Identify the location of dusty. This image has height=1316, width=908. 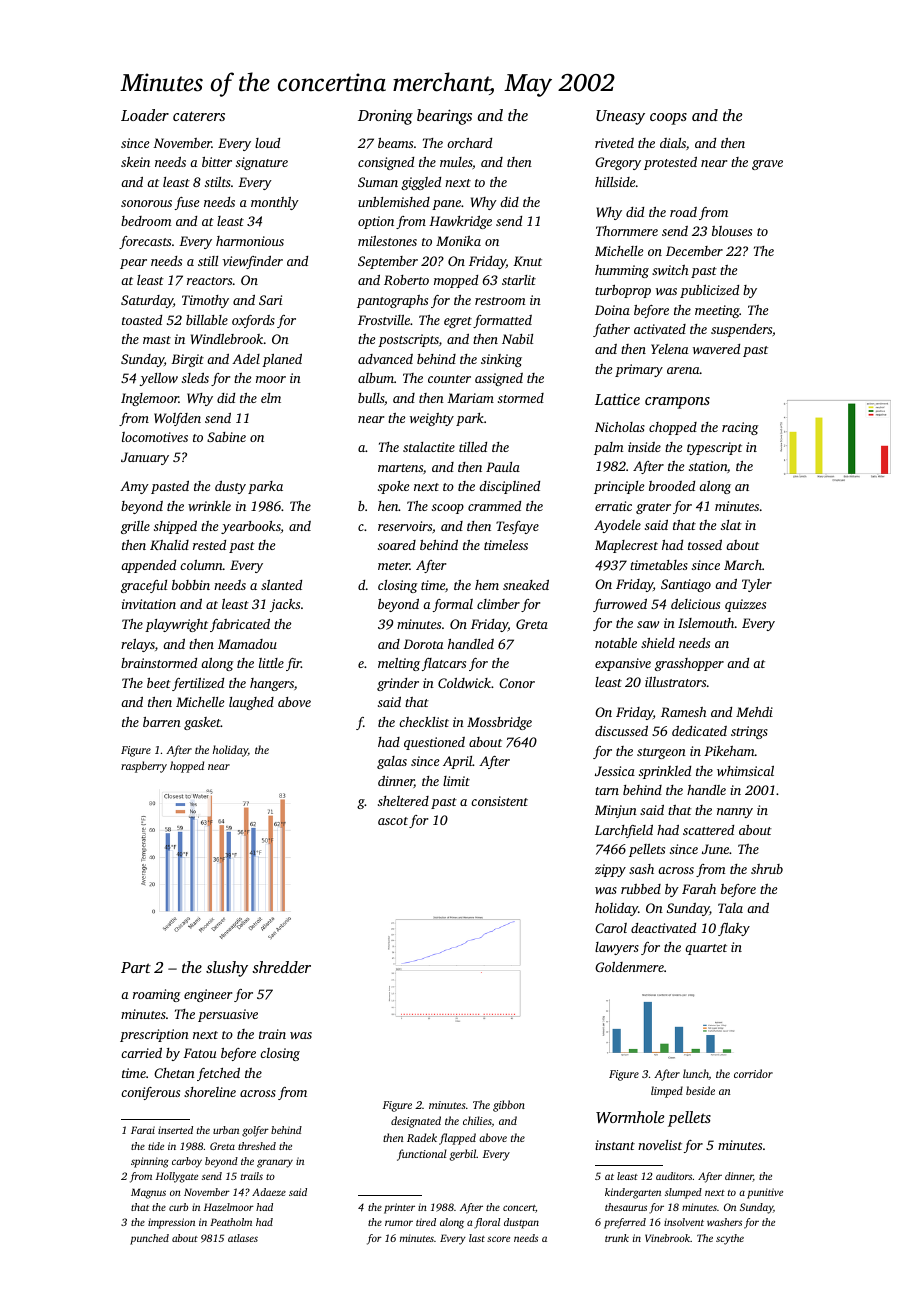
(230, 487).
